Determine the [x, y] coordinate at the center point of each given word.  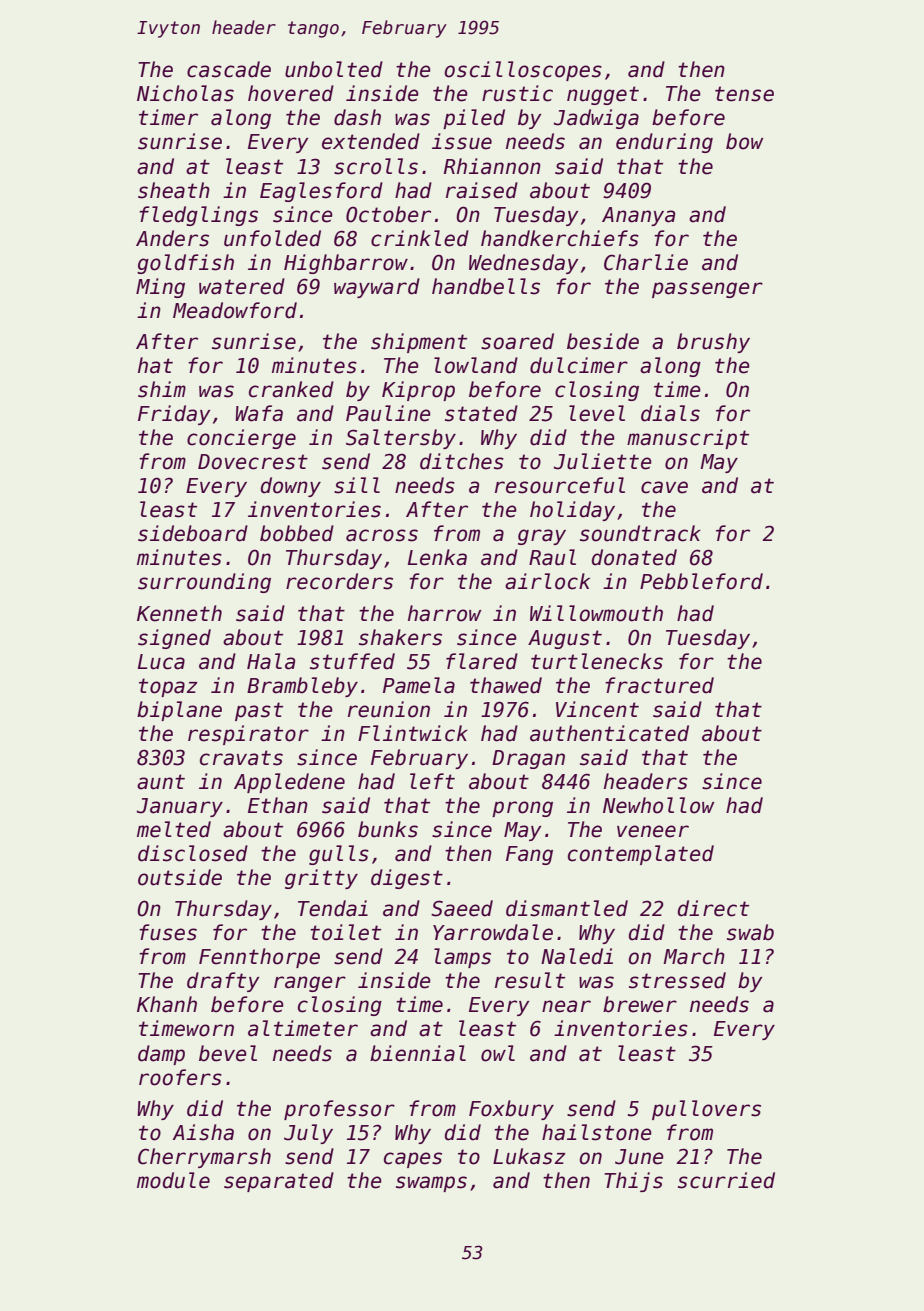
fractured [659, 685]
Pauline [388, 413]
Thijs [633, 1182]
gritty [321, 879]
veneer [653, 831]
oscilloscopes [523, 71]
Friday [174, 415]
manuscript [688, 439]
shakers [400, 637]
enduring [664, 143]
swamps [431, 1184]
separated [279, 1182]
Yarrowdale [493, 932]
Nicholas [185, 93]
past [259, 711]
